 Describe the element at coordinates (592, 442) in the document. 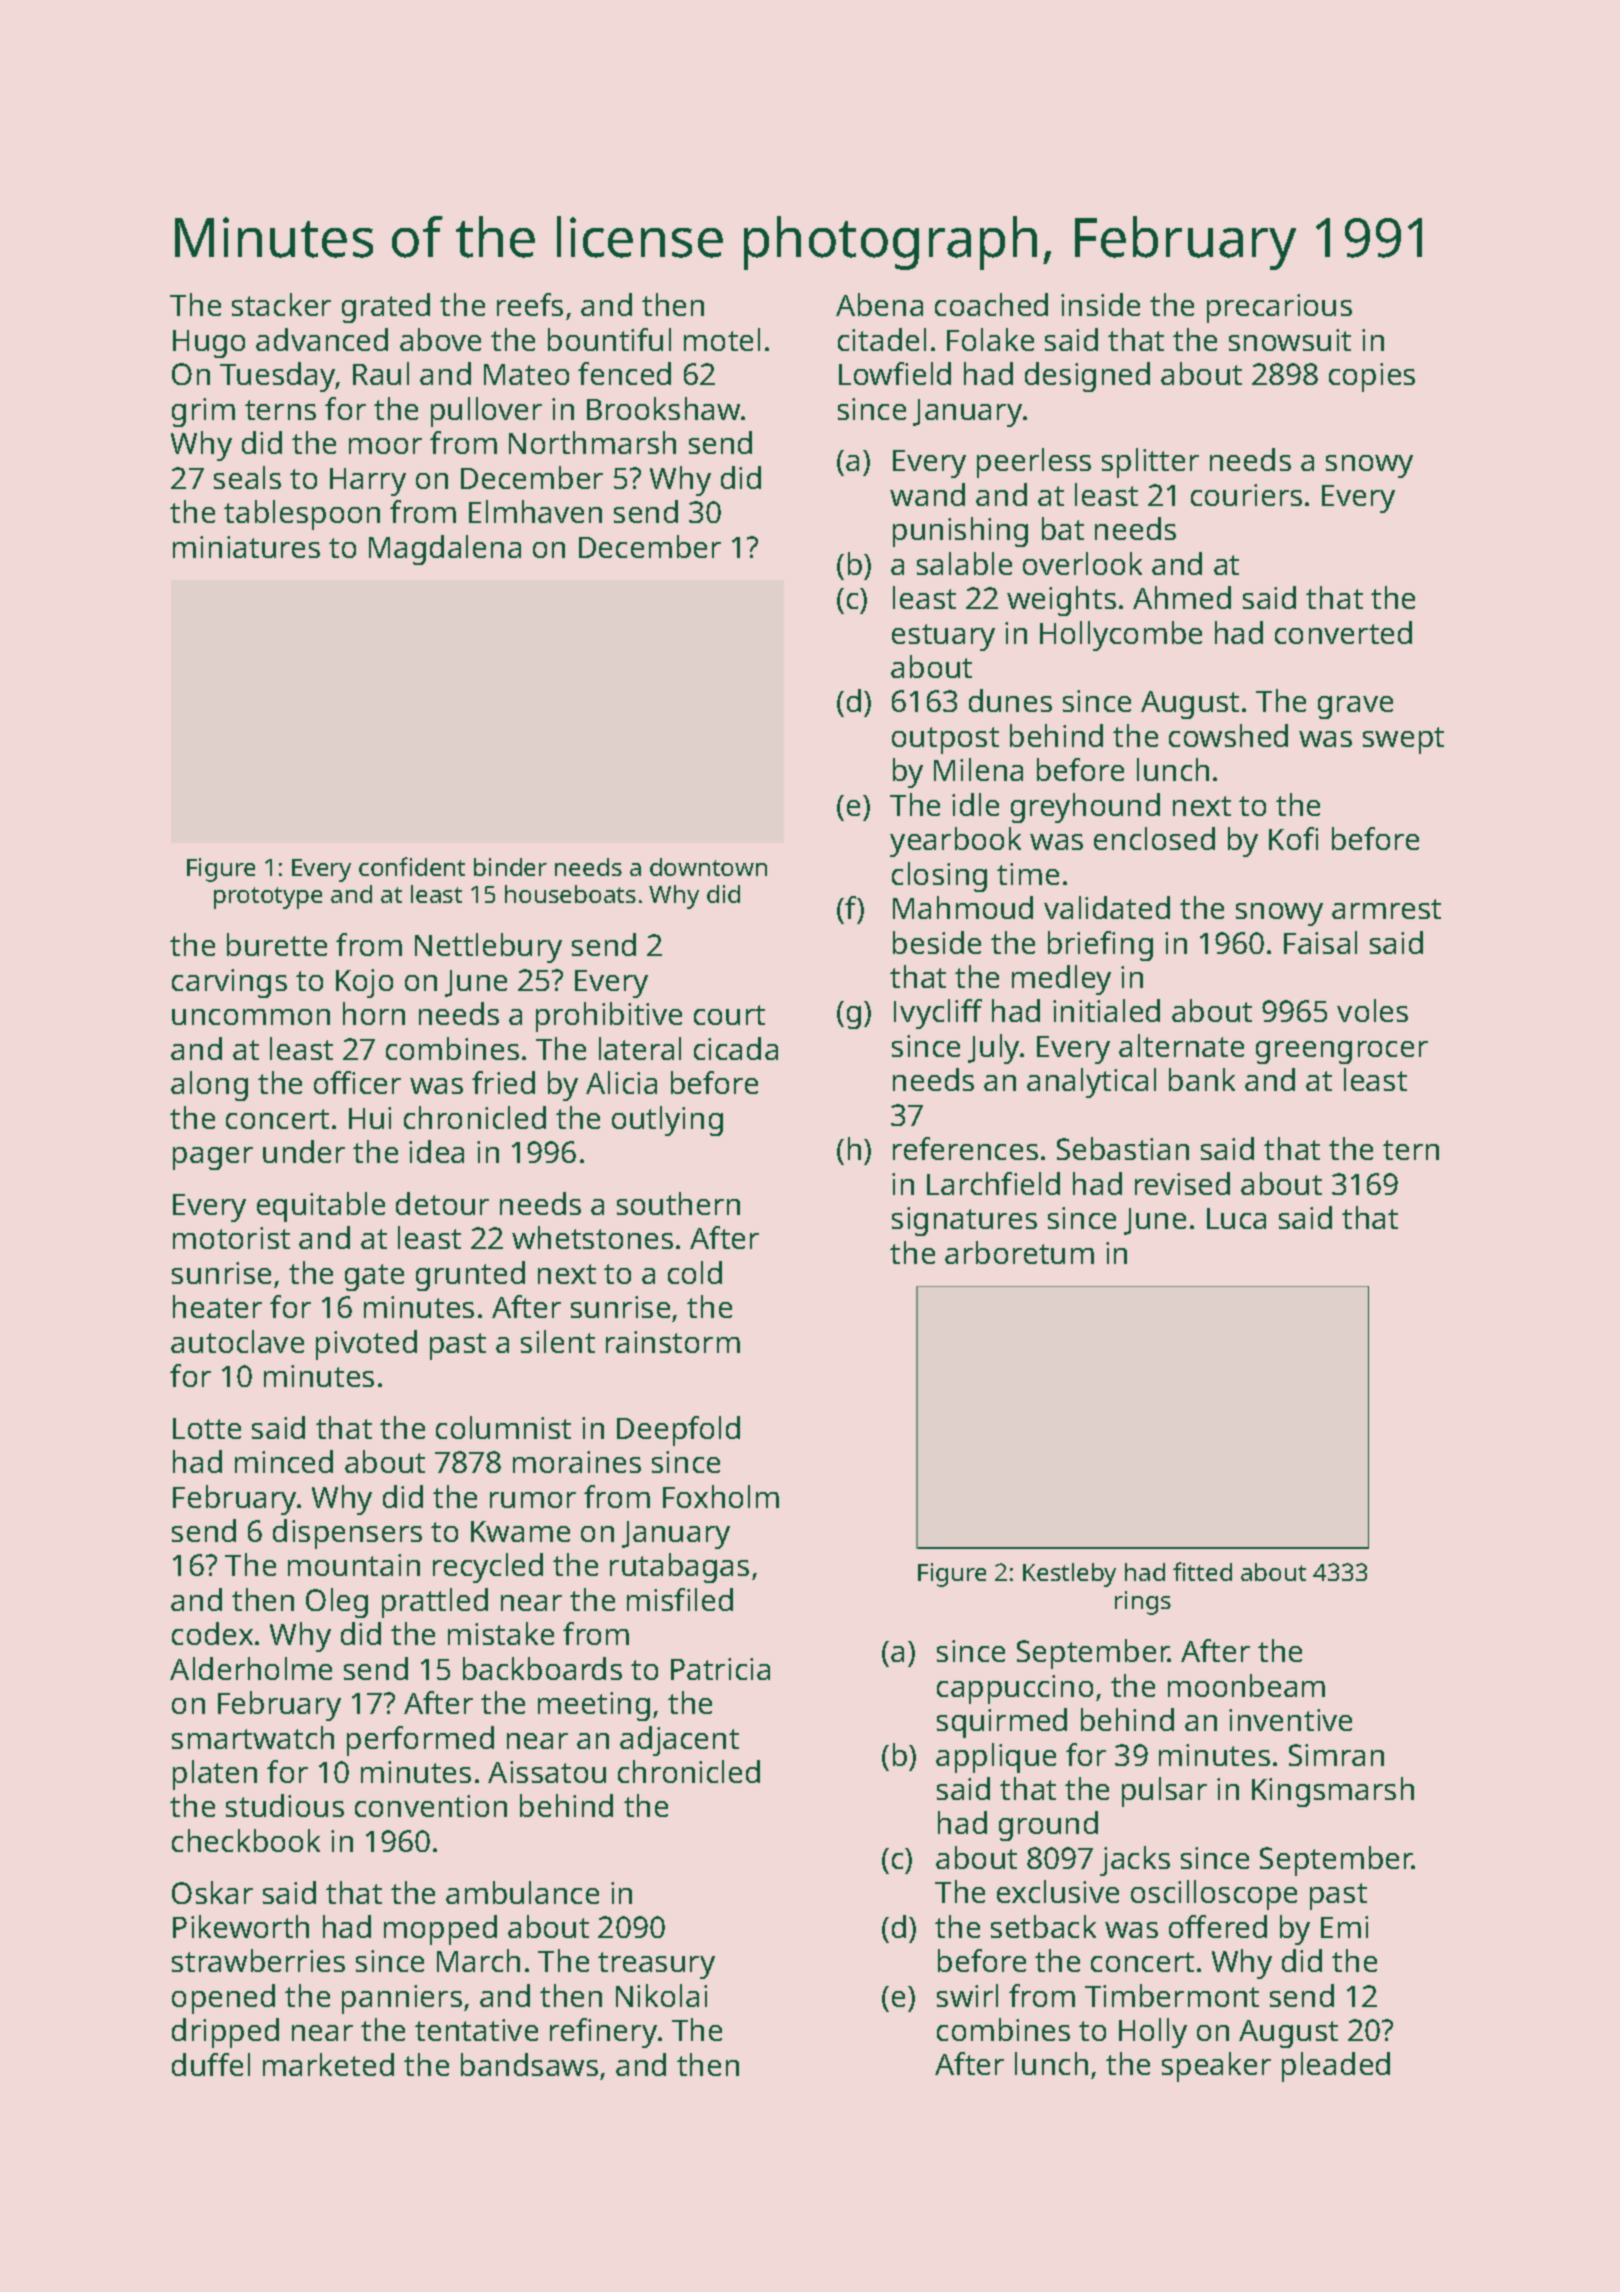

I see `Northmarsh` at that location.
